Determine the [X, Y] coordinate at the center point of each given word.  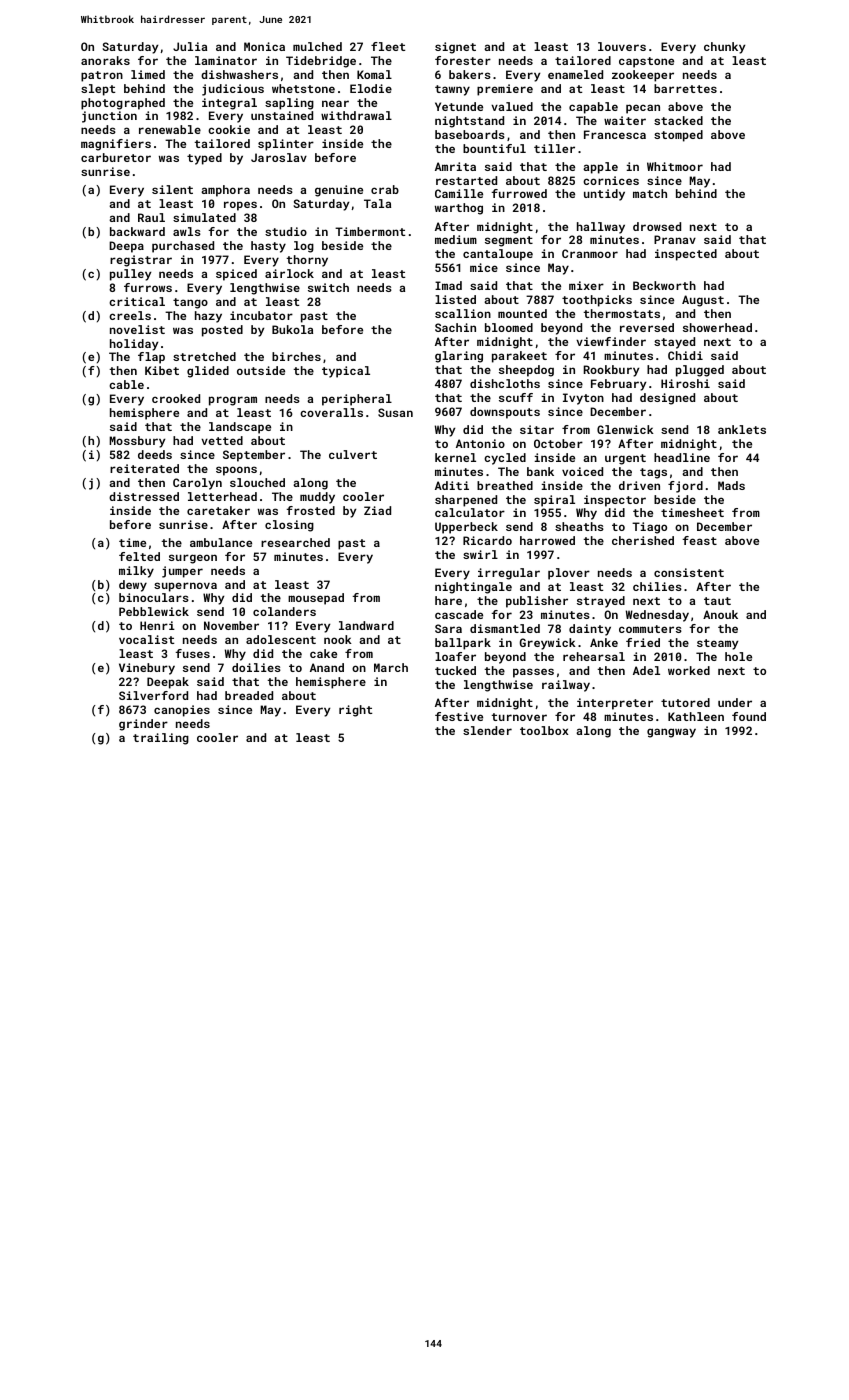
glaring [459, 357]
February [619, 385]
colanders [284, 611]
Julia [190, 46]
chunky [725, 48]
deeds [155, 454]
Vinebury [147, 669]
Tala [377, 203]
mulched [317, 46]
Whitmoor [675, 166]
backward [137, 231]
